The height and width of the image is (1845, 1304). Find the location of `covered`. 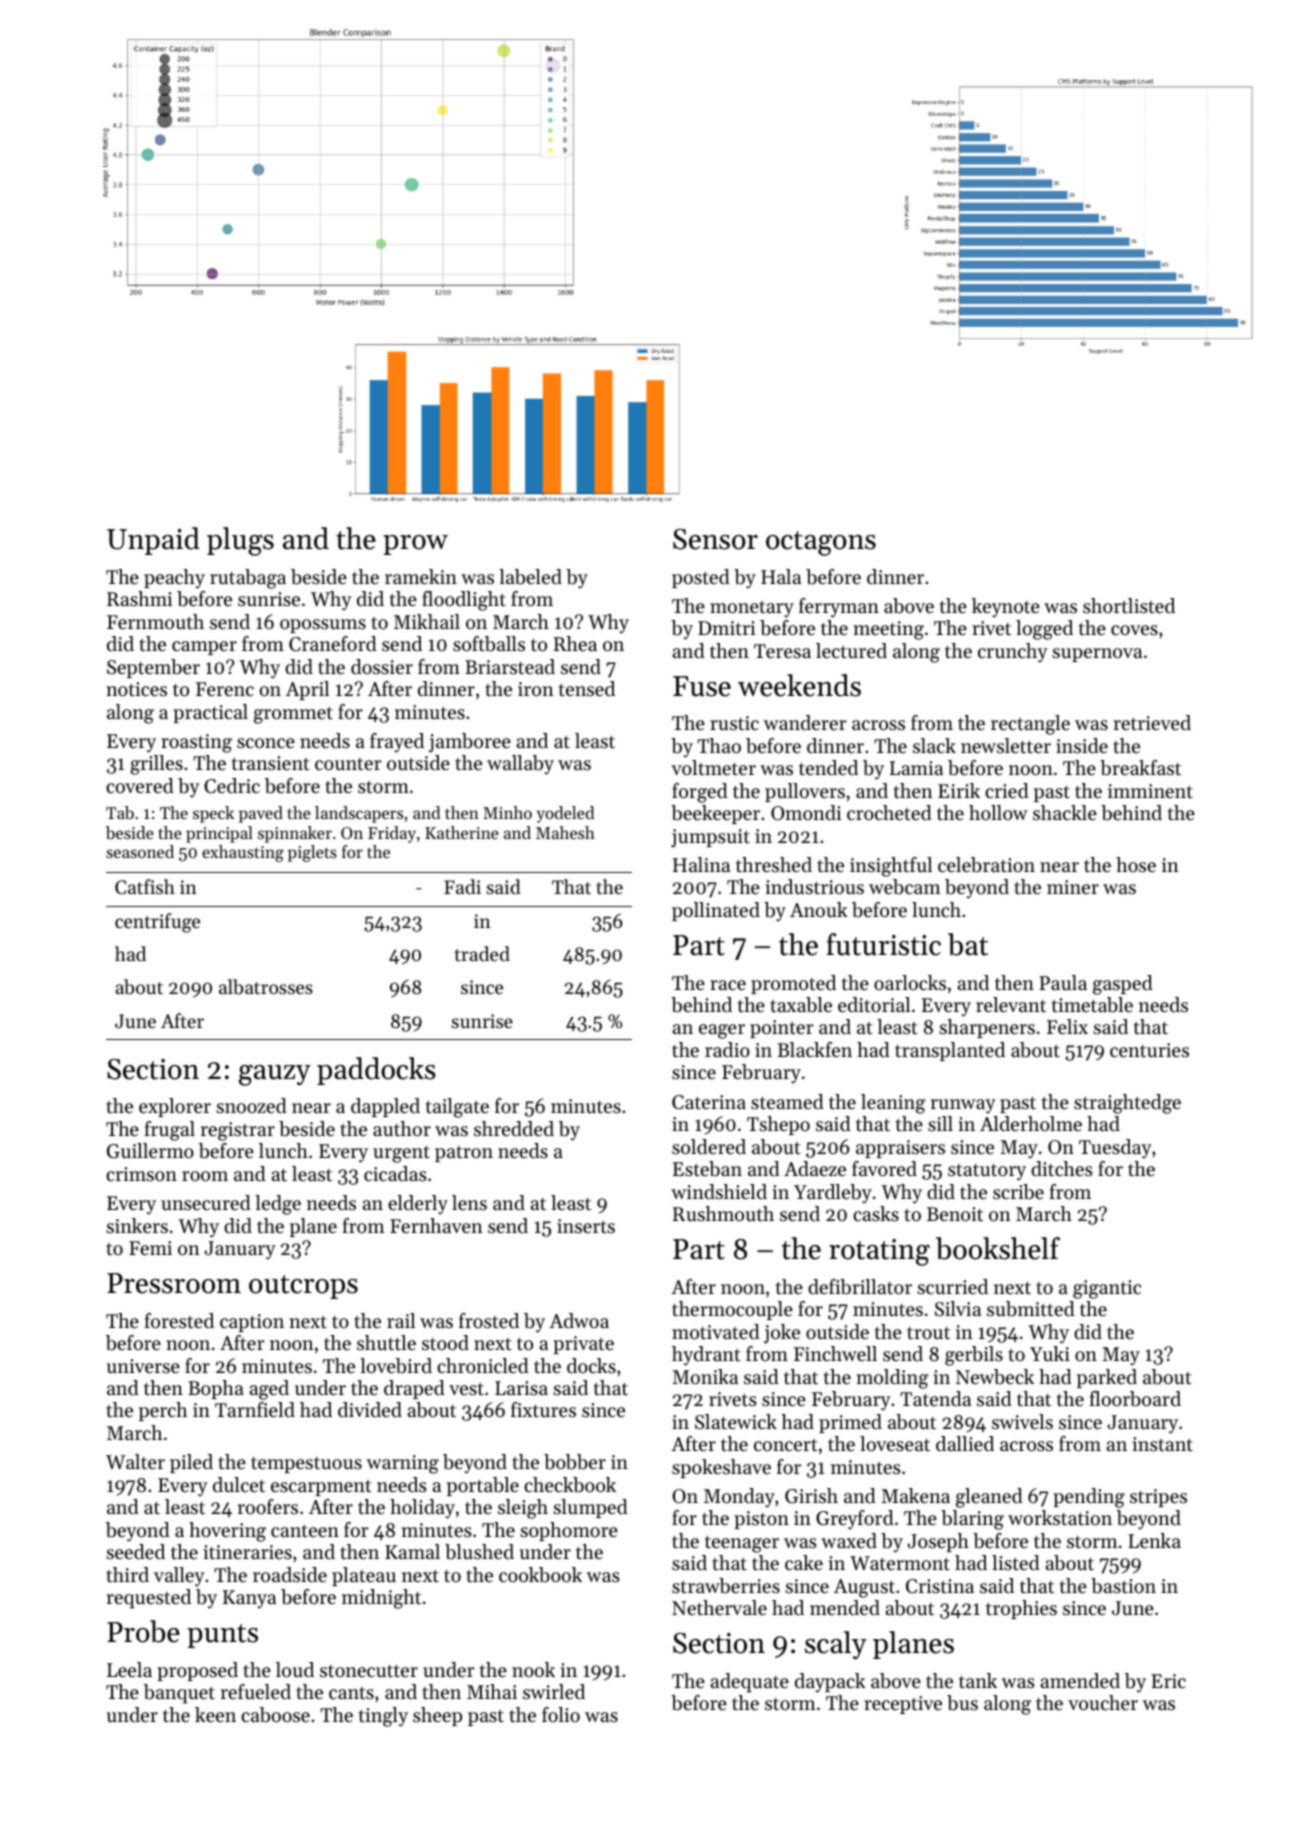

covered is located at coordinates (140, 786).
